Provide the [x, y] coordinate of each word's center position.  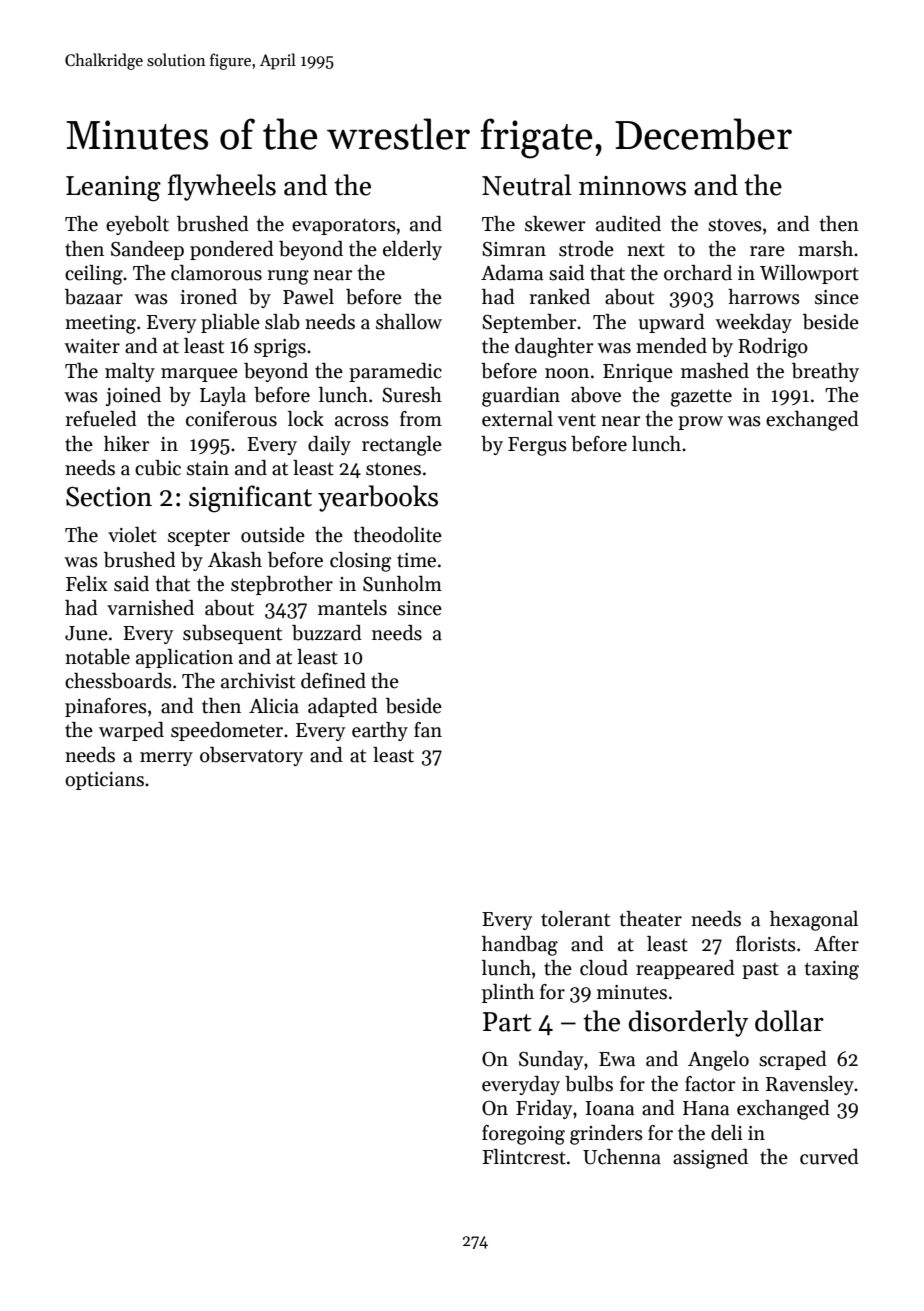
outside [273, 535]
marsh [825, 249]
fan [428, 730]
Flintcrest [524, 1157]
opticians [104, 781]
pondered [232, 250]
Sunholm [402, 584]
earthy [380, 731]
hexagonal [814, 921]
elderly [412, 250]
